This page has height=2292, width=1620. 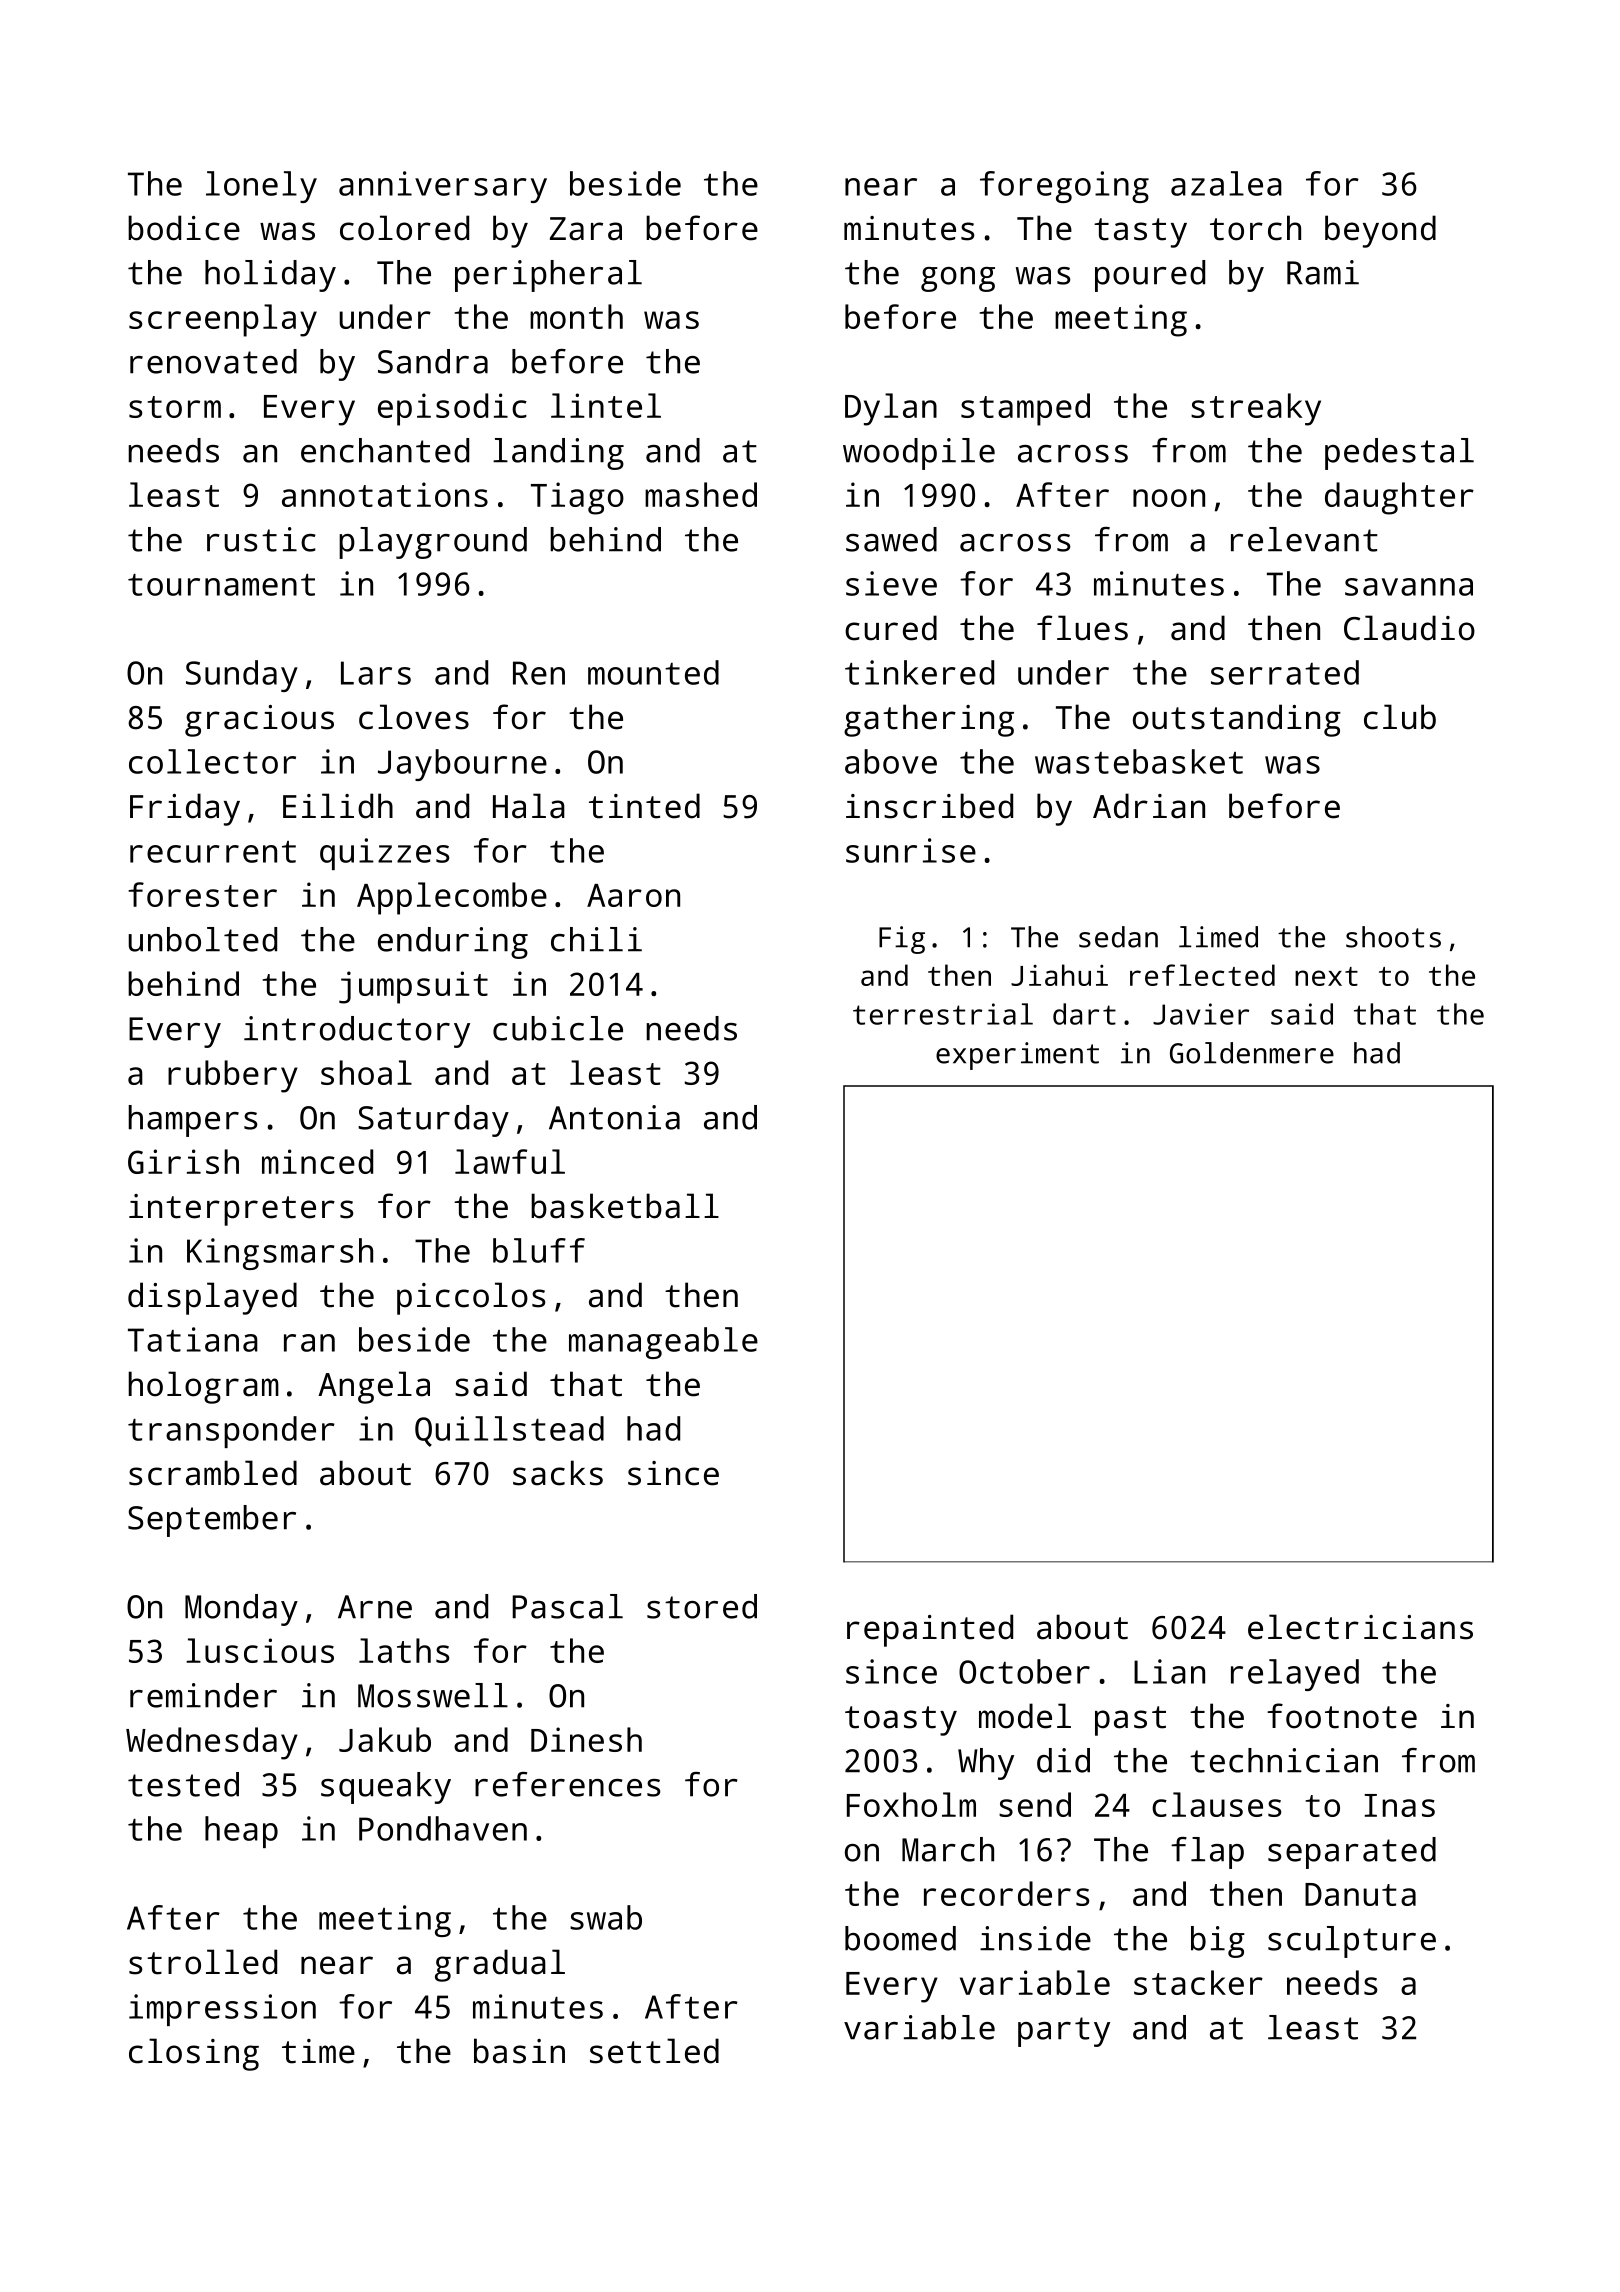 What do you see at coordinates (318, 2051) in the page?
I see `time` at bounding box center [318, 2051].
